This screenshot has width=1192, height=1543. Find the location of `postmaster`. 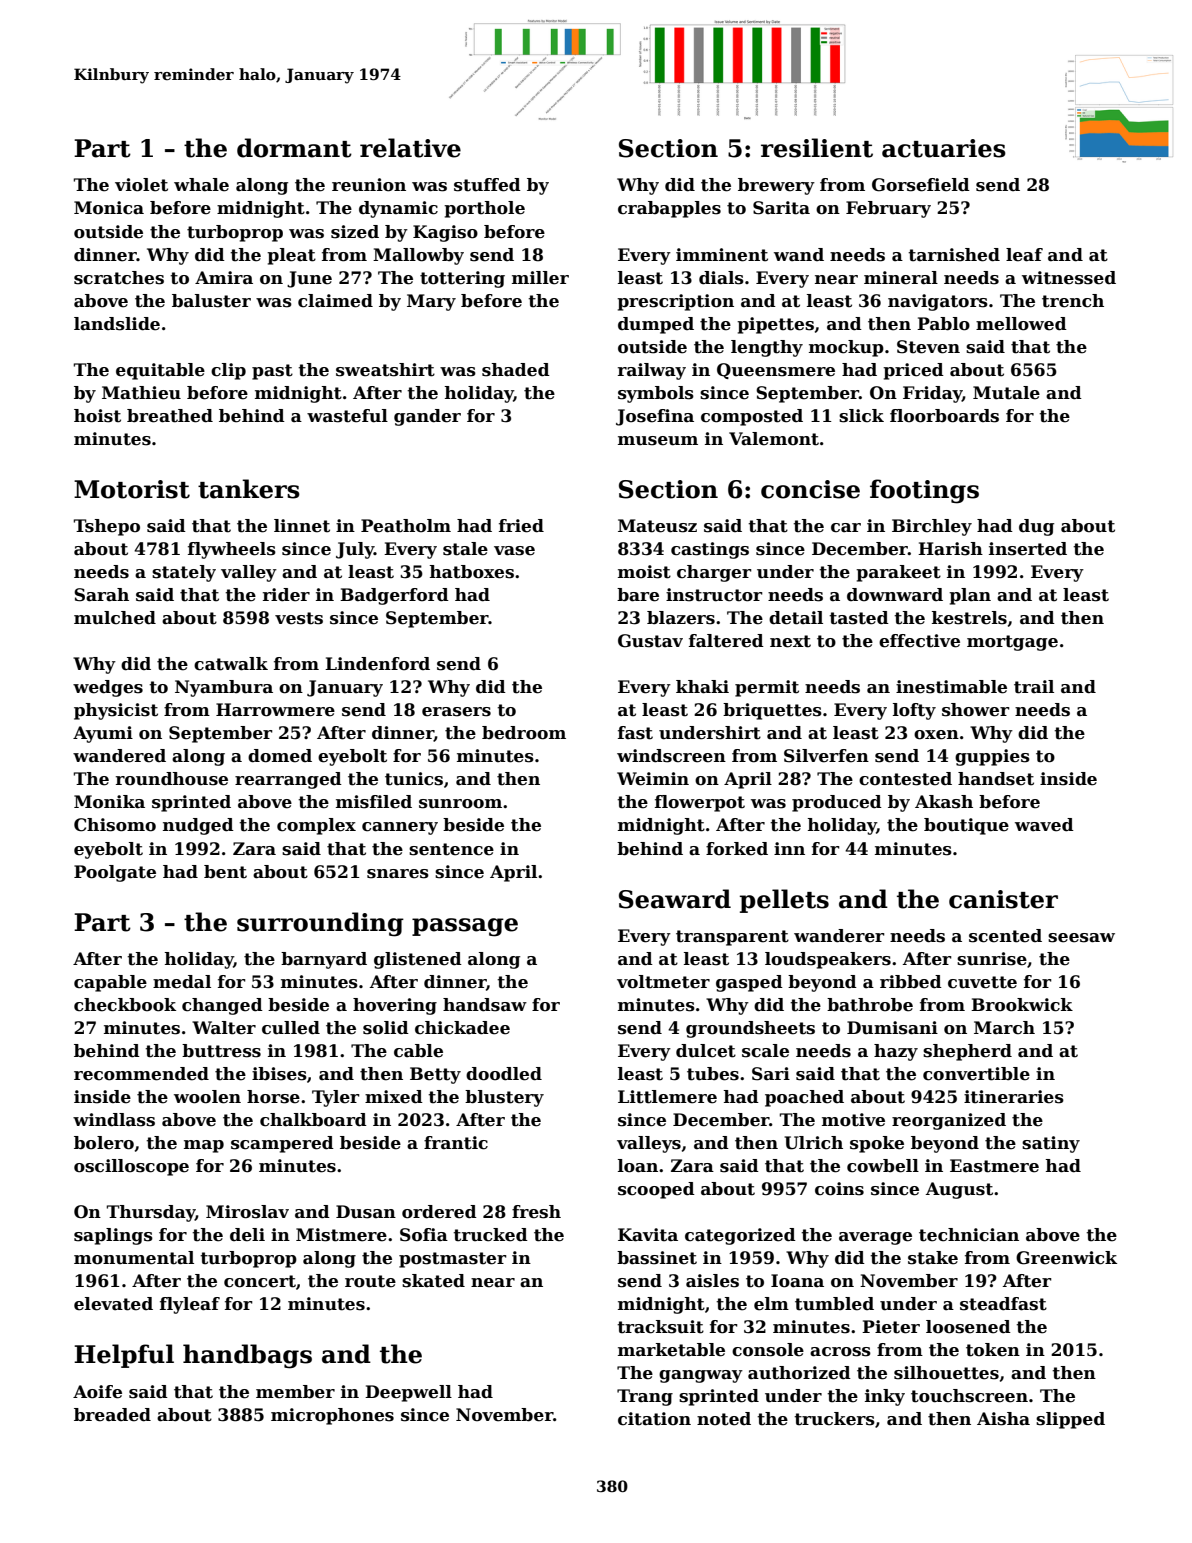

postmaster is located at coordinates (453, 1260).
